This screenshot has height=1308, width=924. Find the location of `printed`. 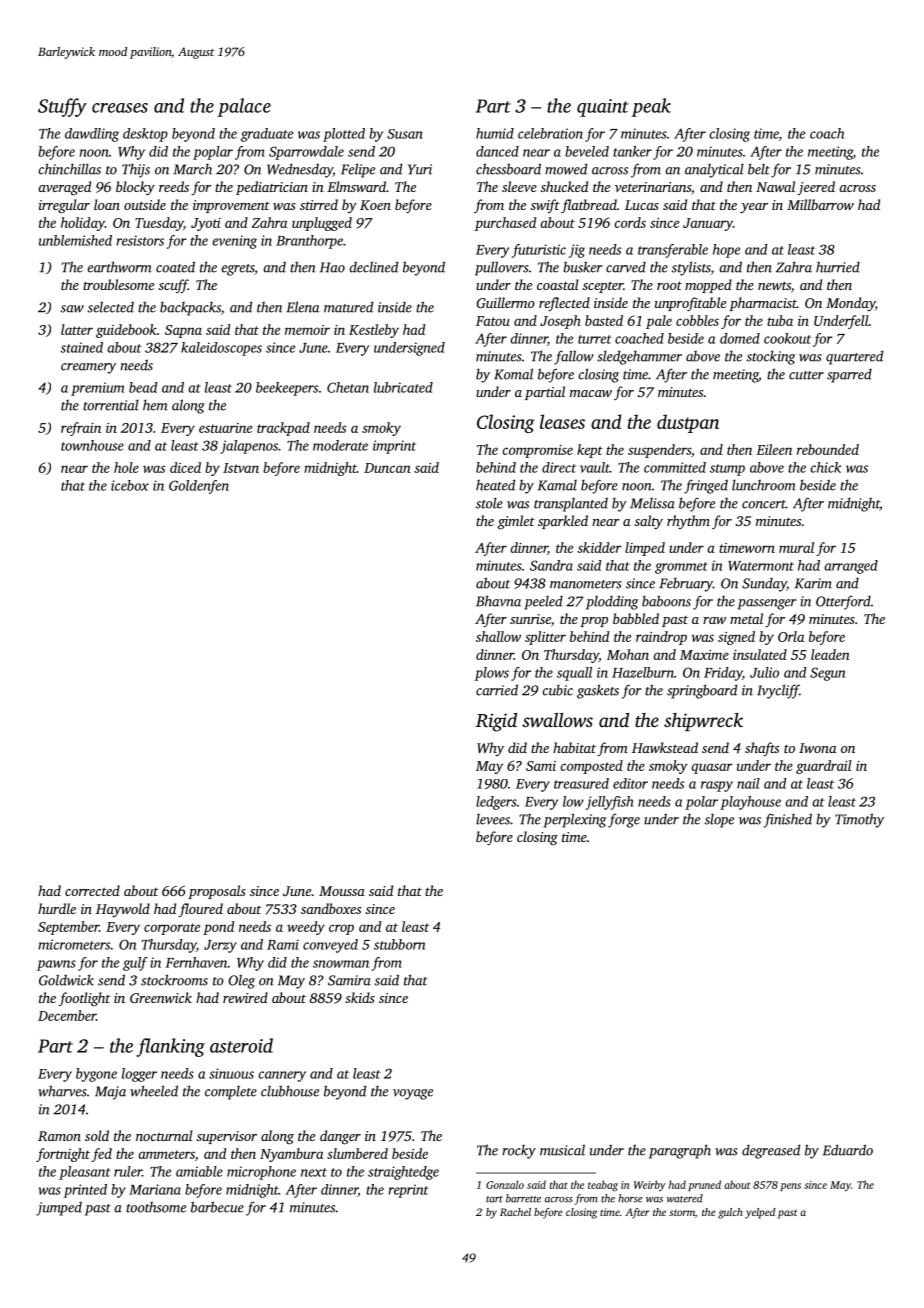

printed is located at coordinates (85, 1191).
